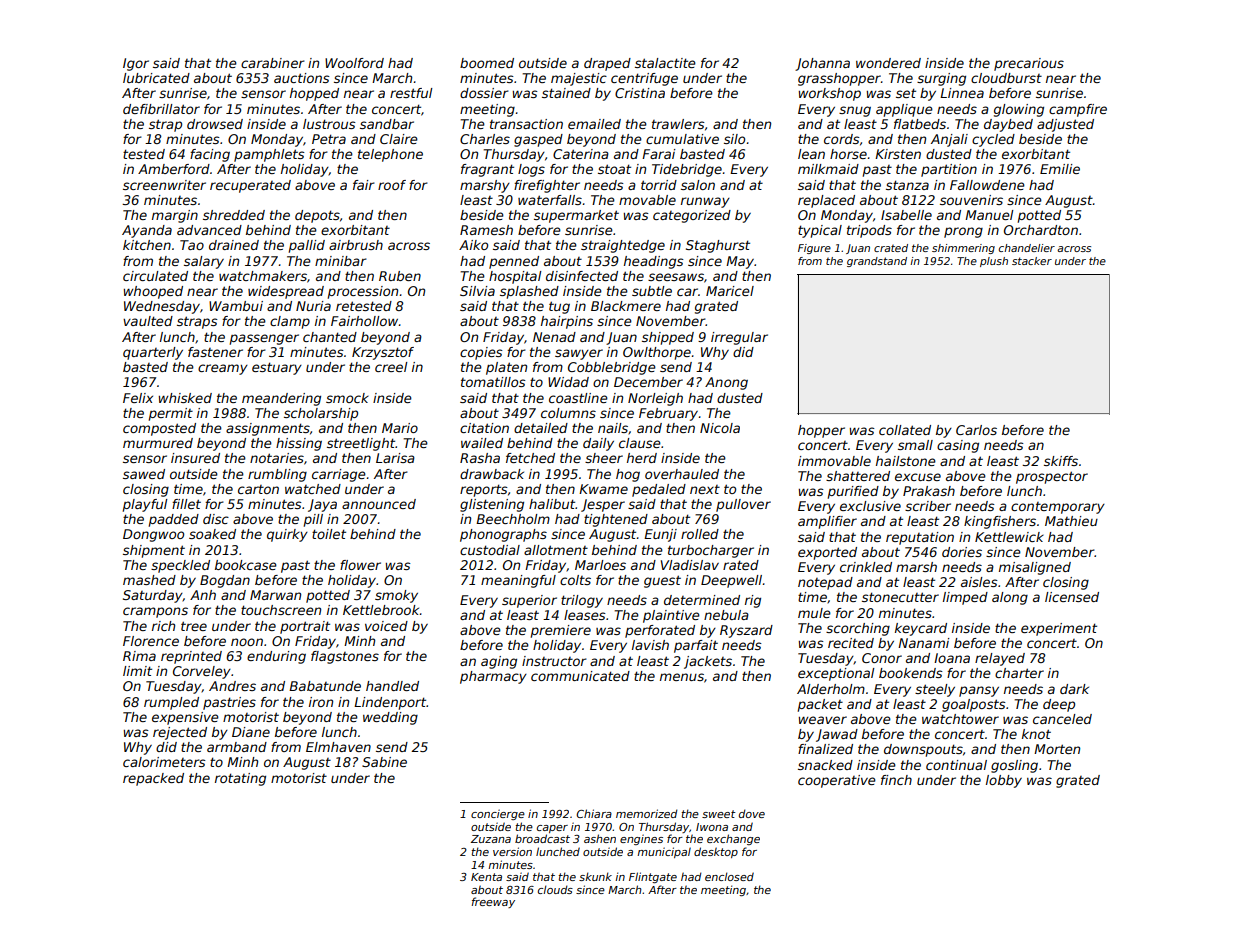 Image resolution: width=1233 pixels, height=952 pixels. Describe the element at coordinates (877, 262) in the screenshot. I see `grandstand` at that location.
